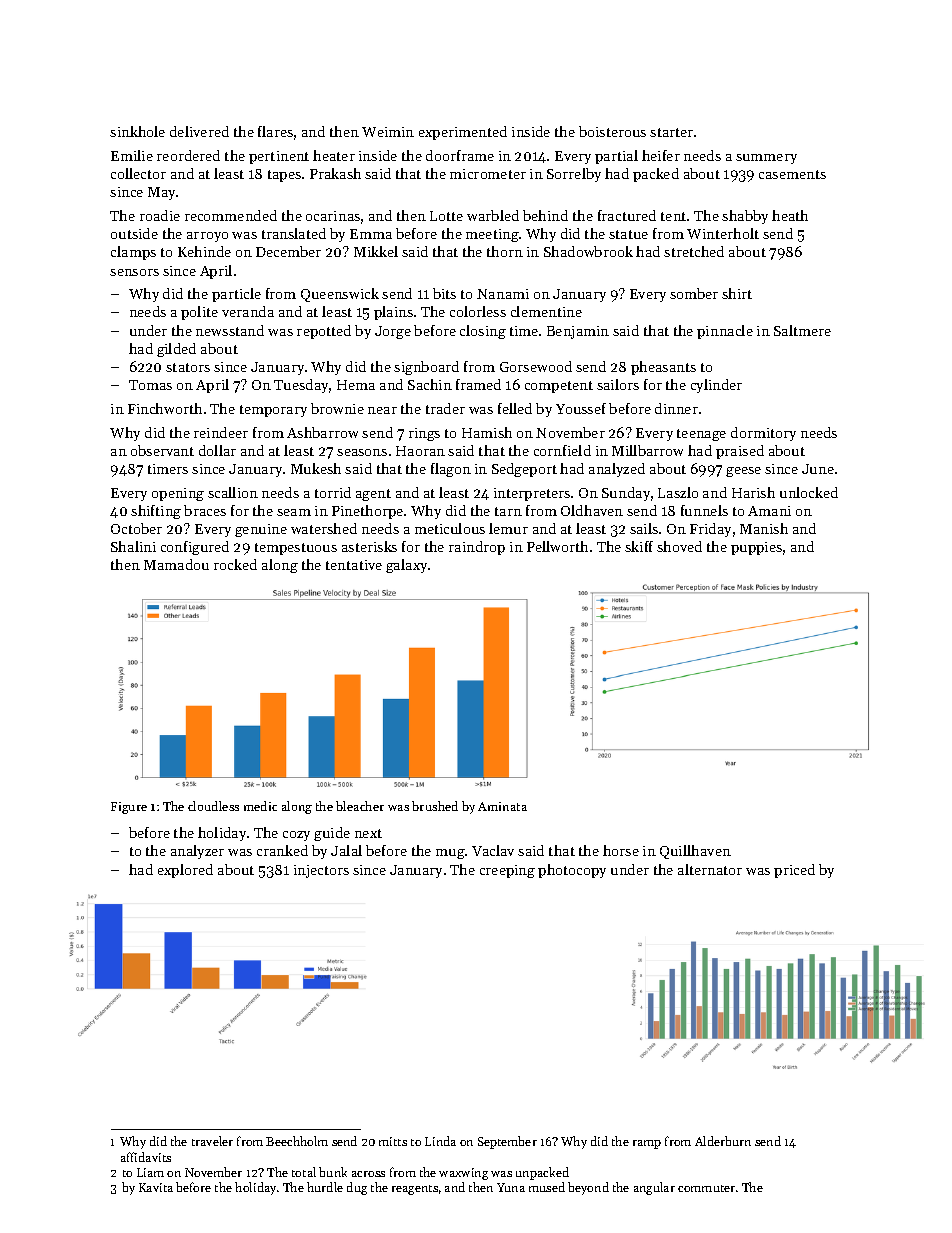 This image has width=952, height=1233. I want to click on brushed, so click(435, 806).
